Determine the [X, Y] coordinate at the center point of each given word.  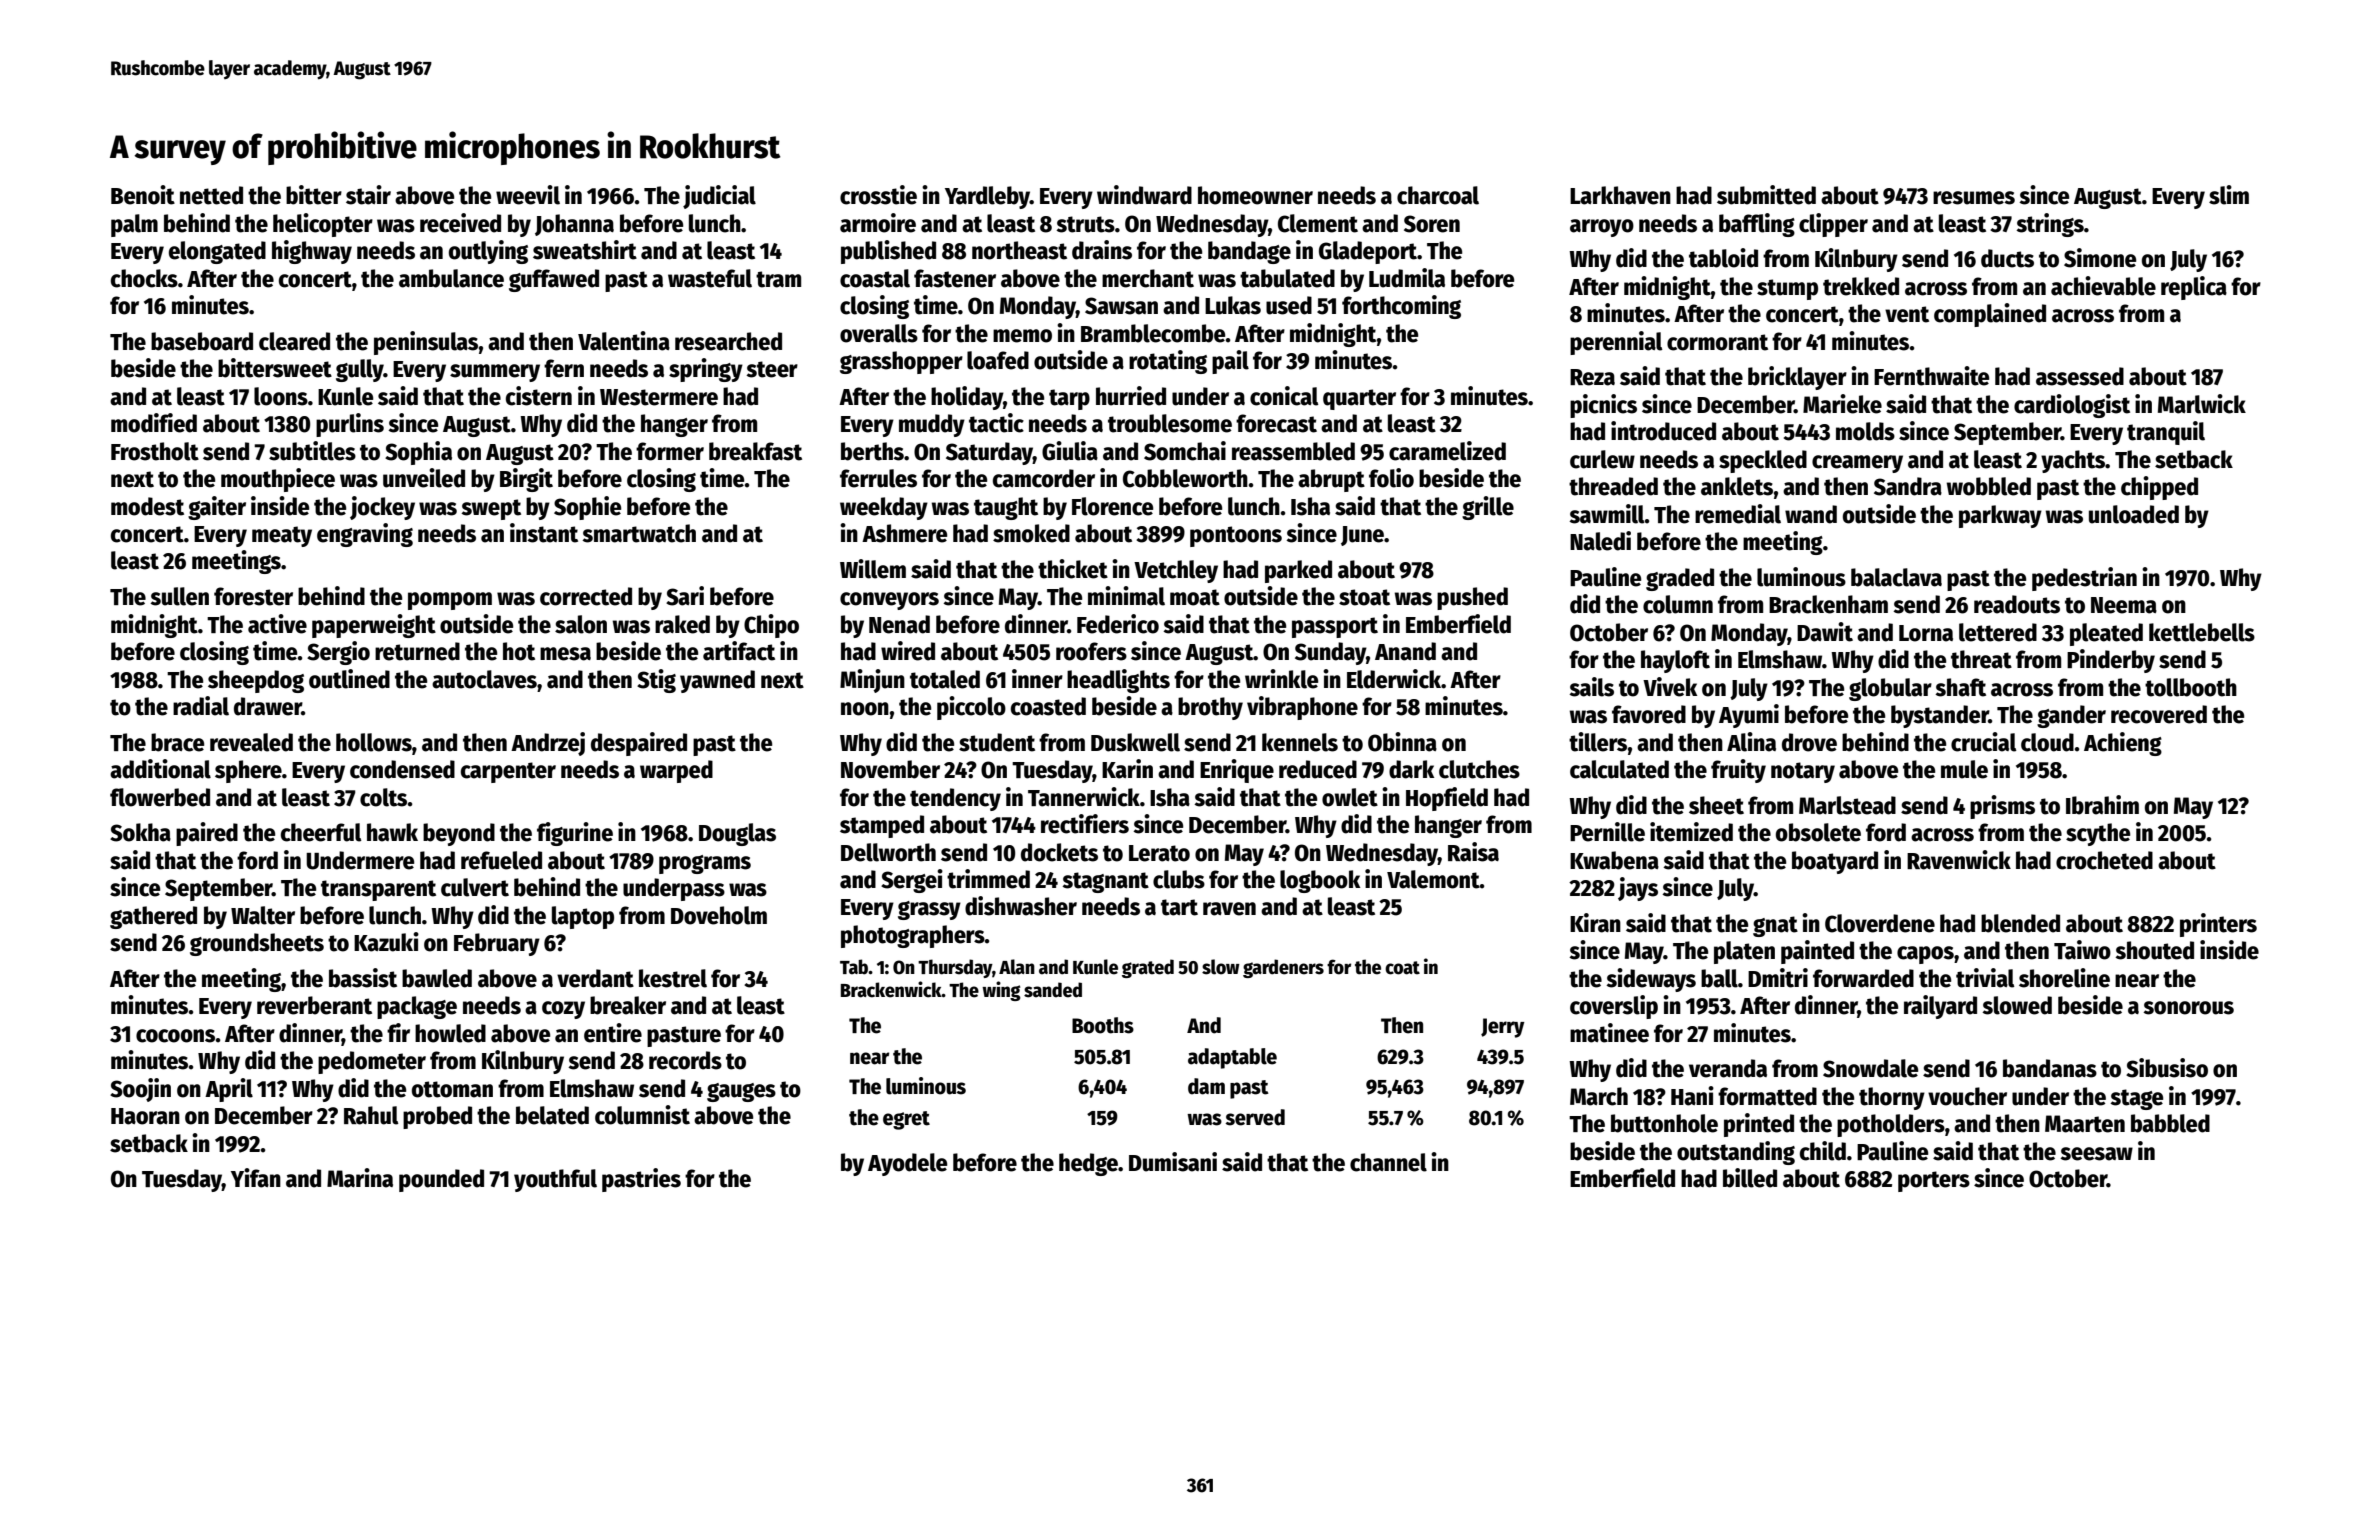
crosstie [878, 195]
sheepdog [256, 681]
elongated [217, 252]
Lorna [1926, 633]
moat [1195, 597]
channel [1388, 1162]
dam [1206, 1086]
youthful [555, 1180]
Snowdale [1870, 1068]
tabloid [1723, 258]
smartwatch [639, 533]
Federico [1118, 624]
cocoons [175, 1036]
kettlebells [2202, 632]
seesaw [2096, 1154]
